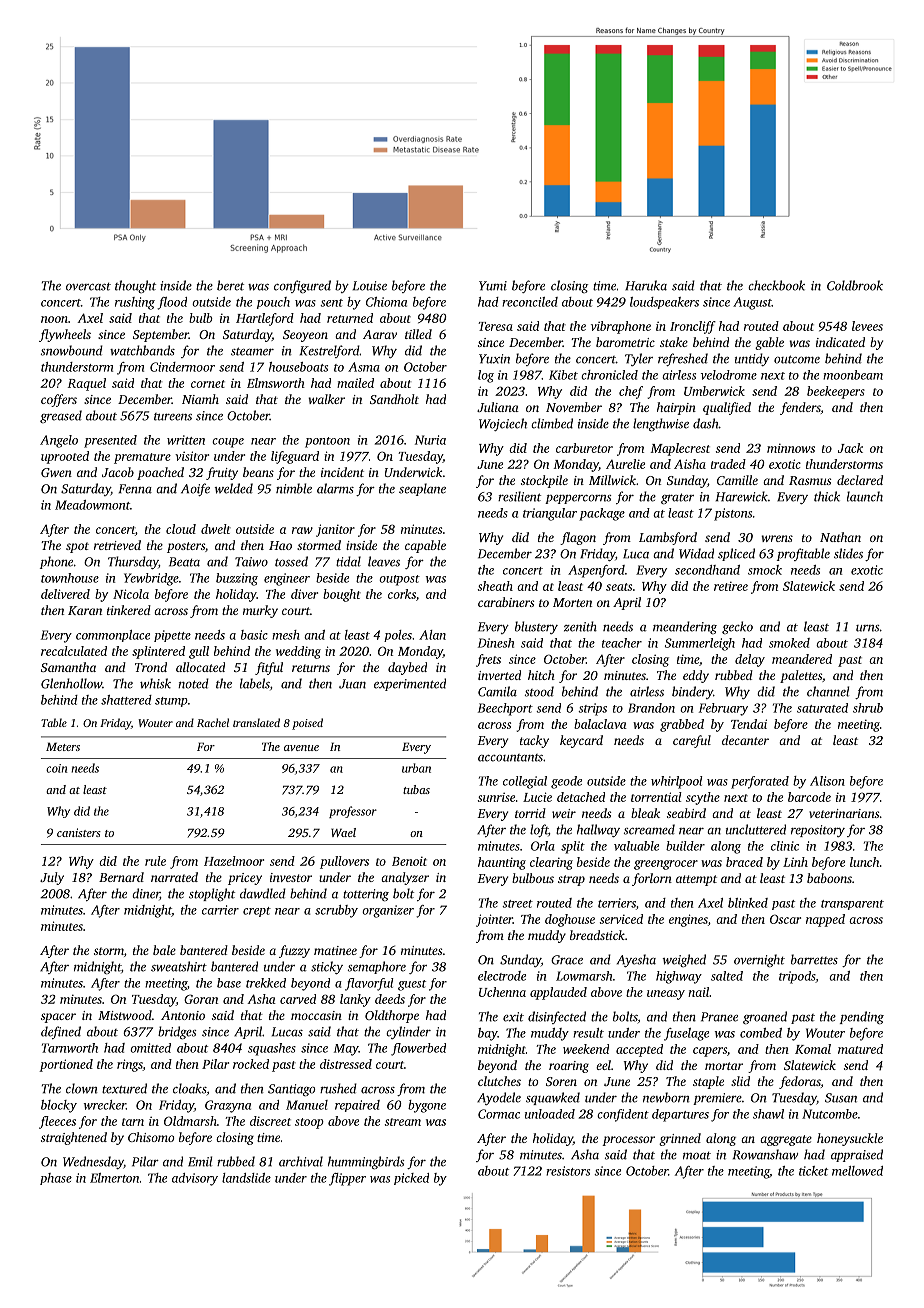  Describe the element at coordinates (530, 302) in the screenshot. I see `reconciled` at that location.
